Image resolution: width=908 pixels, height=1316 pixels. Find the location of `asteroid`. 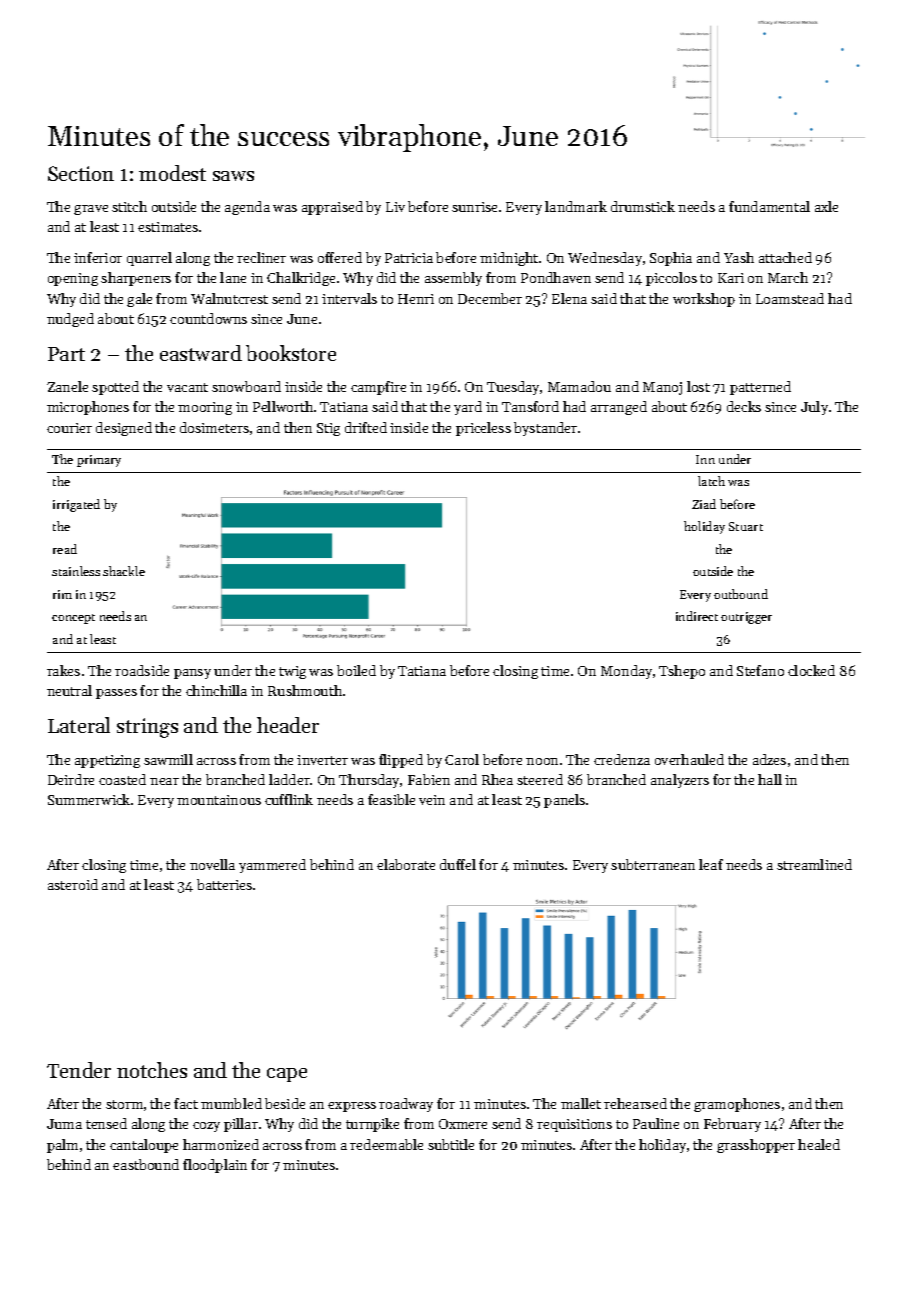

asteroid is located at coordinates (73, 884).
